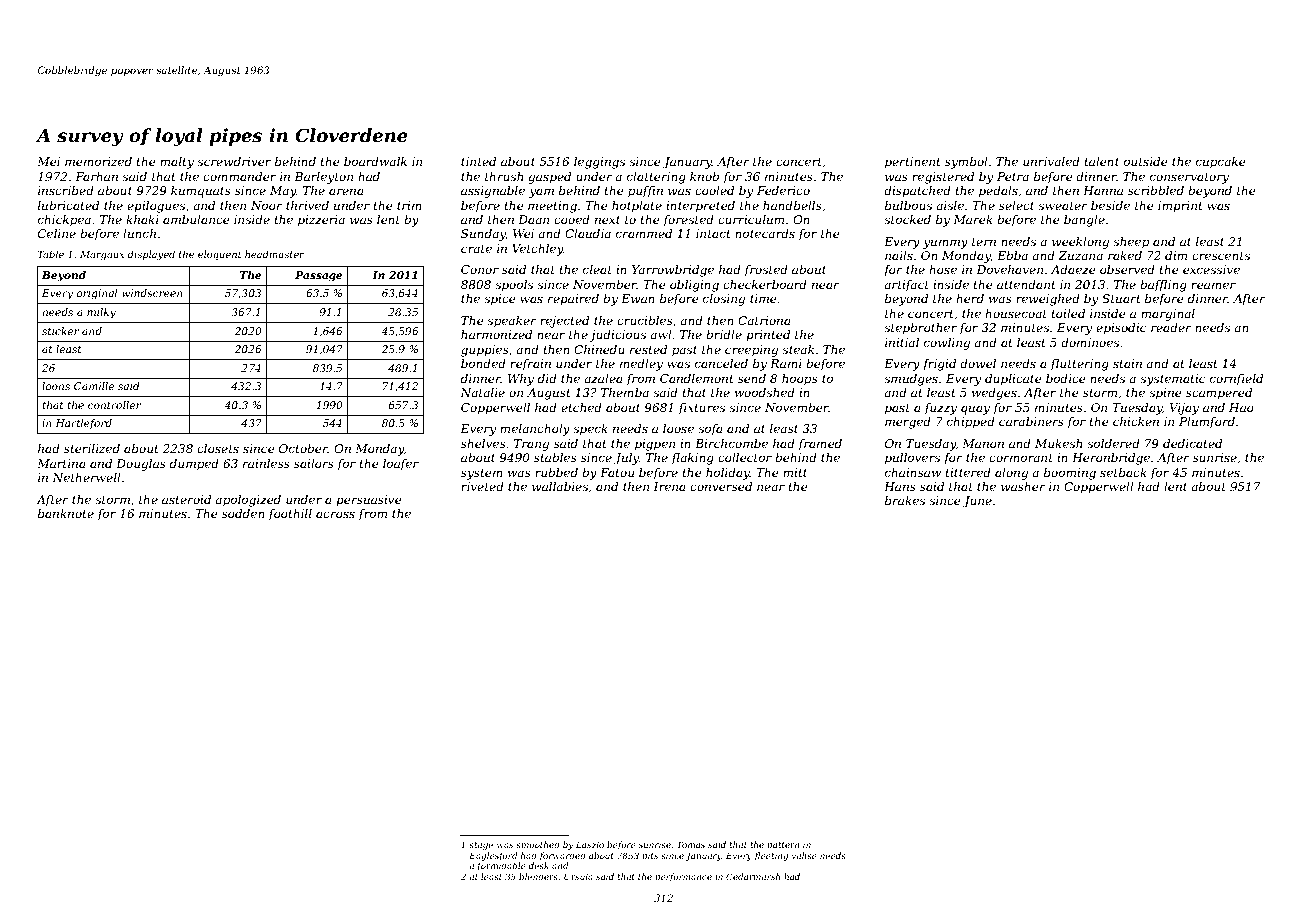 The height and width of the document is (924, 1308). What do you see at coordinates (669, 486) in the document?
I see `Irena` at bounding box center [669, 486].
